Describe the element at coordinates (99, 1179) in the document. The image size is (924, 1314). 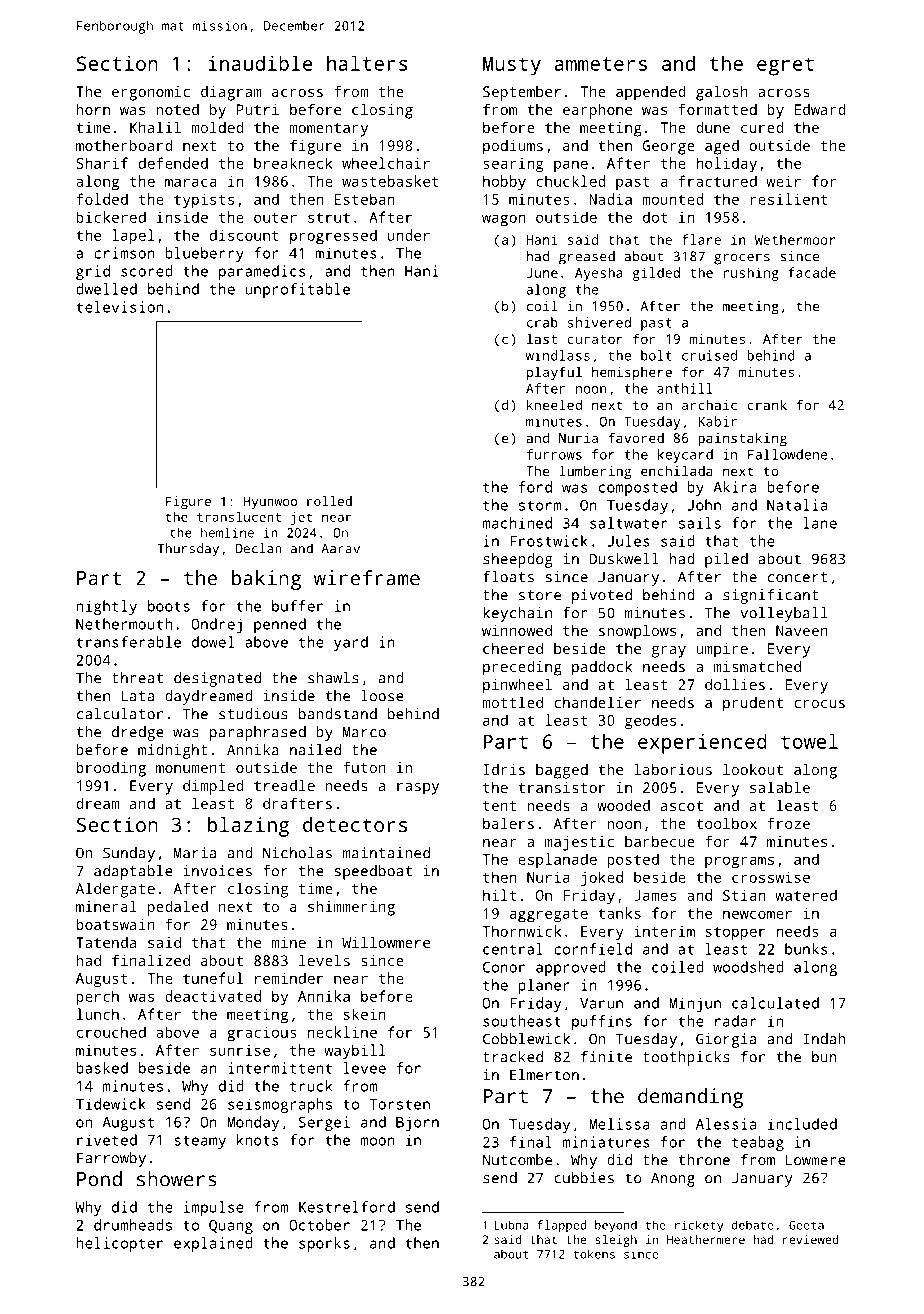
I see `Pond` at that location.
